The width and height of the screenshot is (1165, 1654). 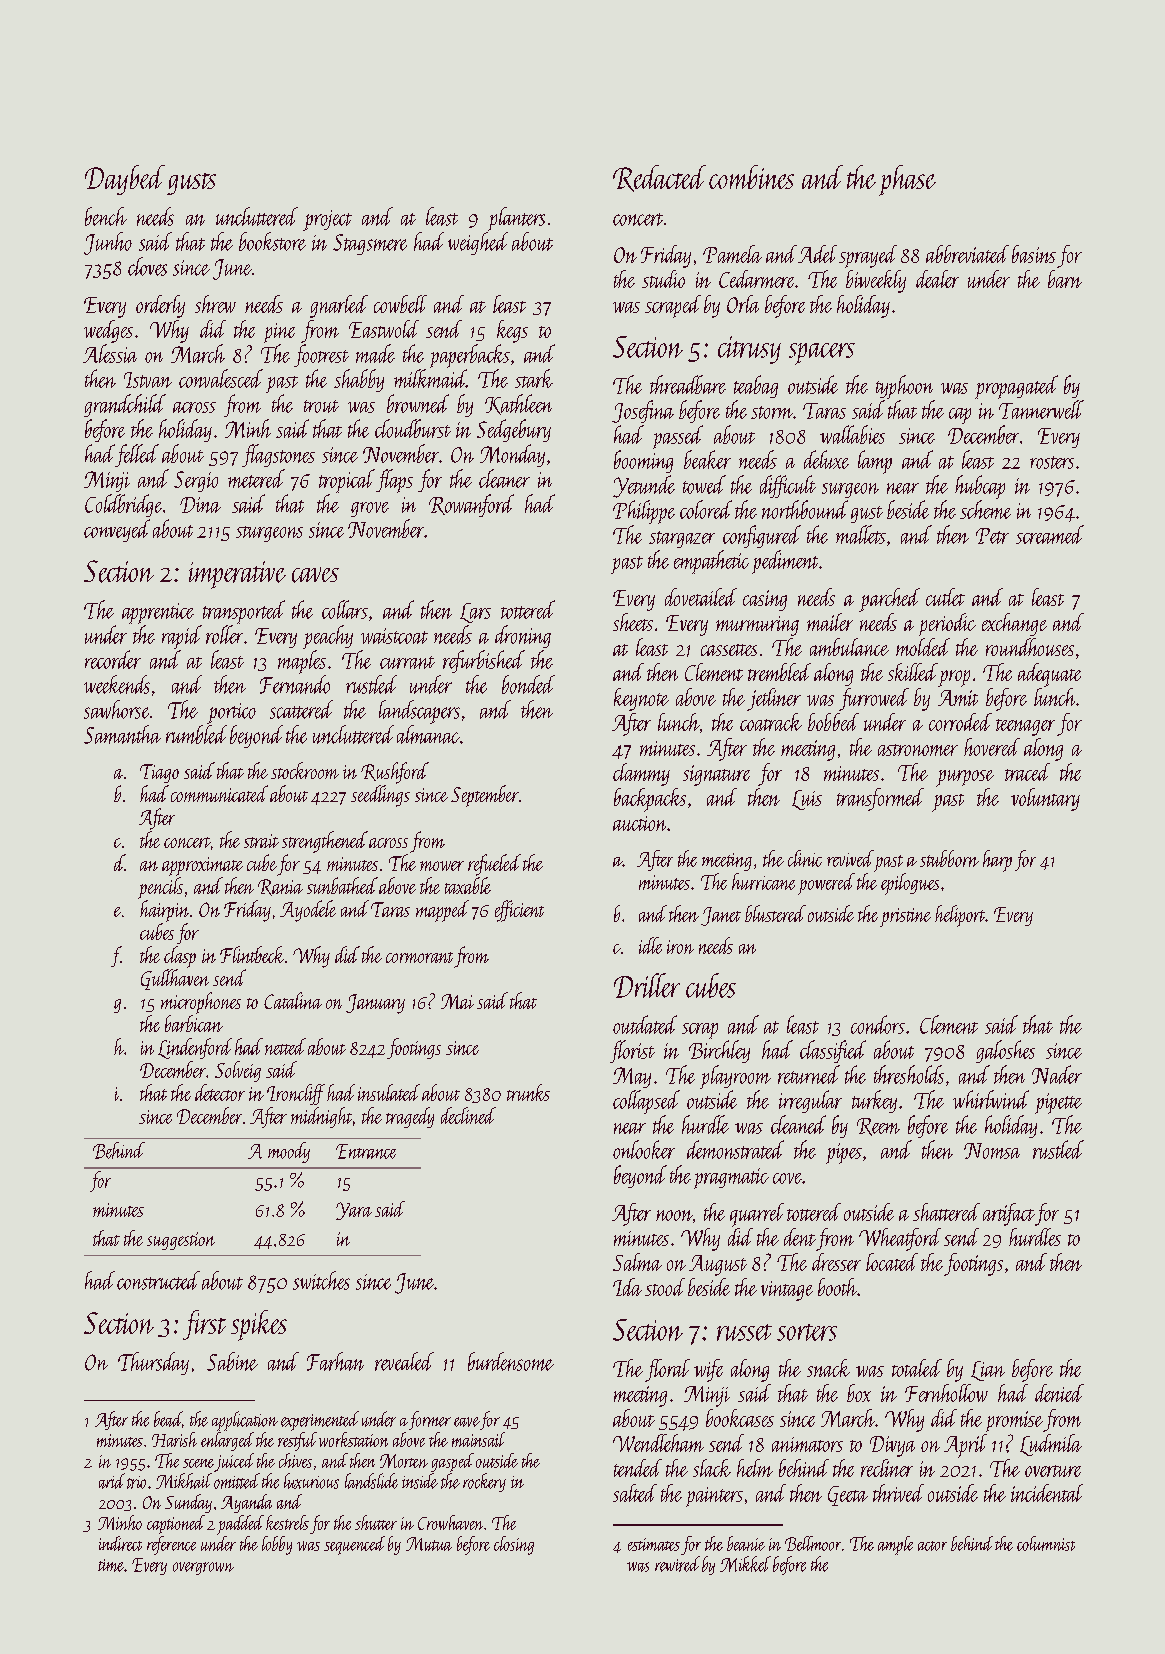 What do you see at coordinates (650, 945) in the screenshot?
I see `idle` at bounding box center [650, 945].
